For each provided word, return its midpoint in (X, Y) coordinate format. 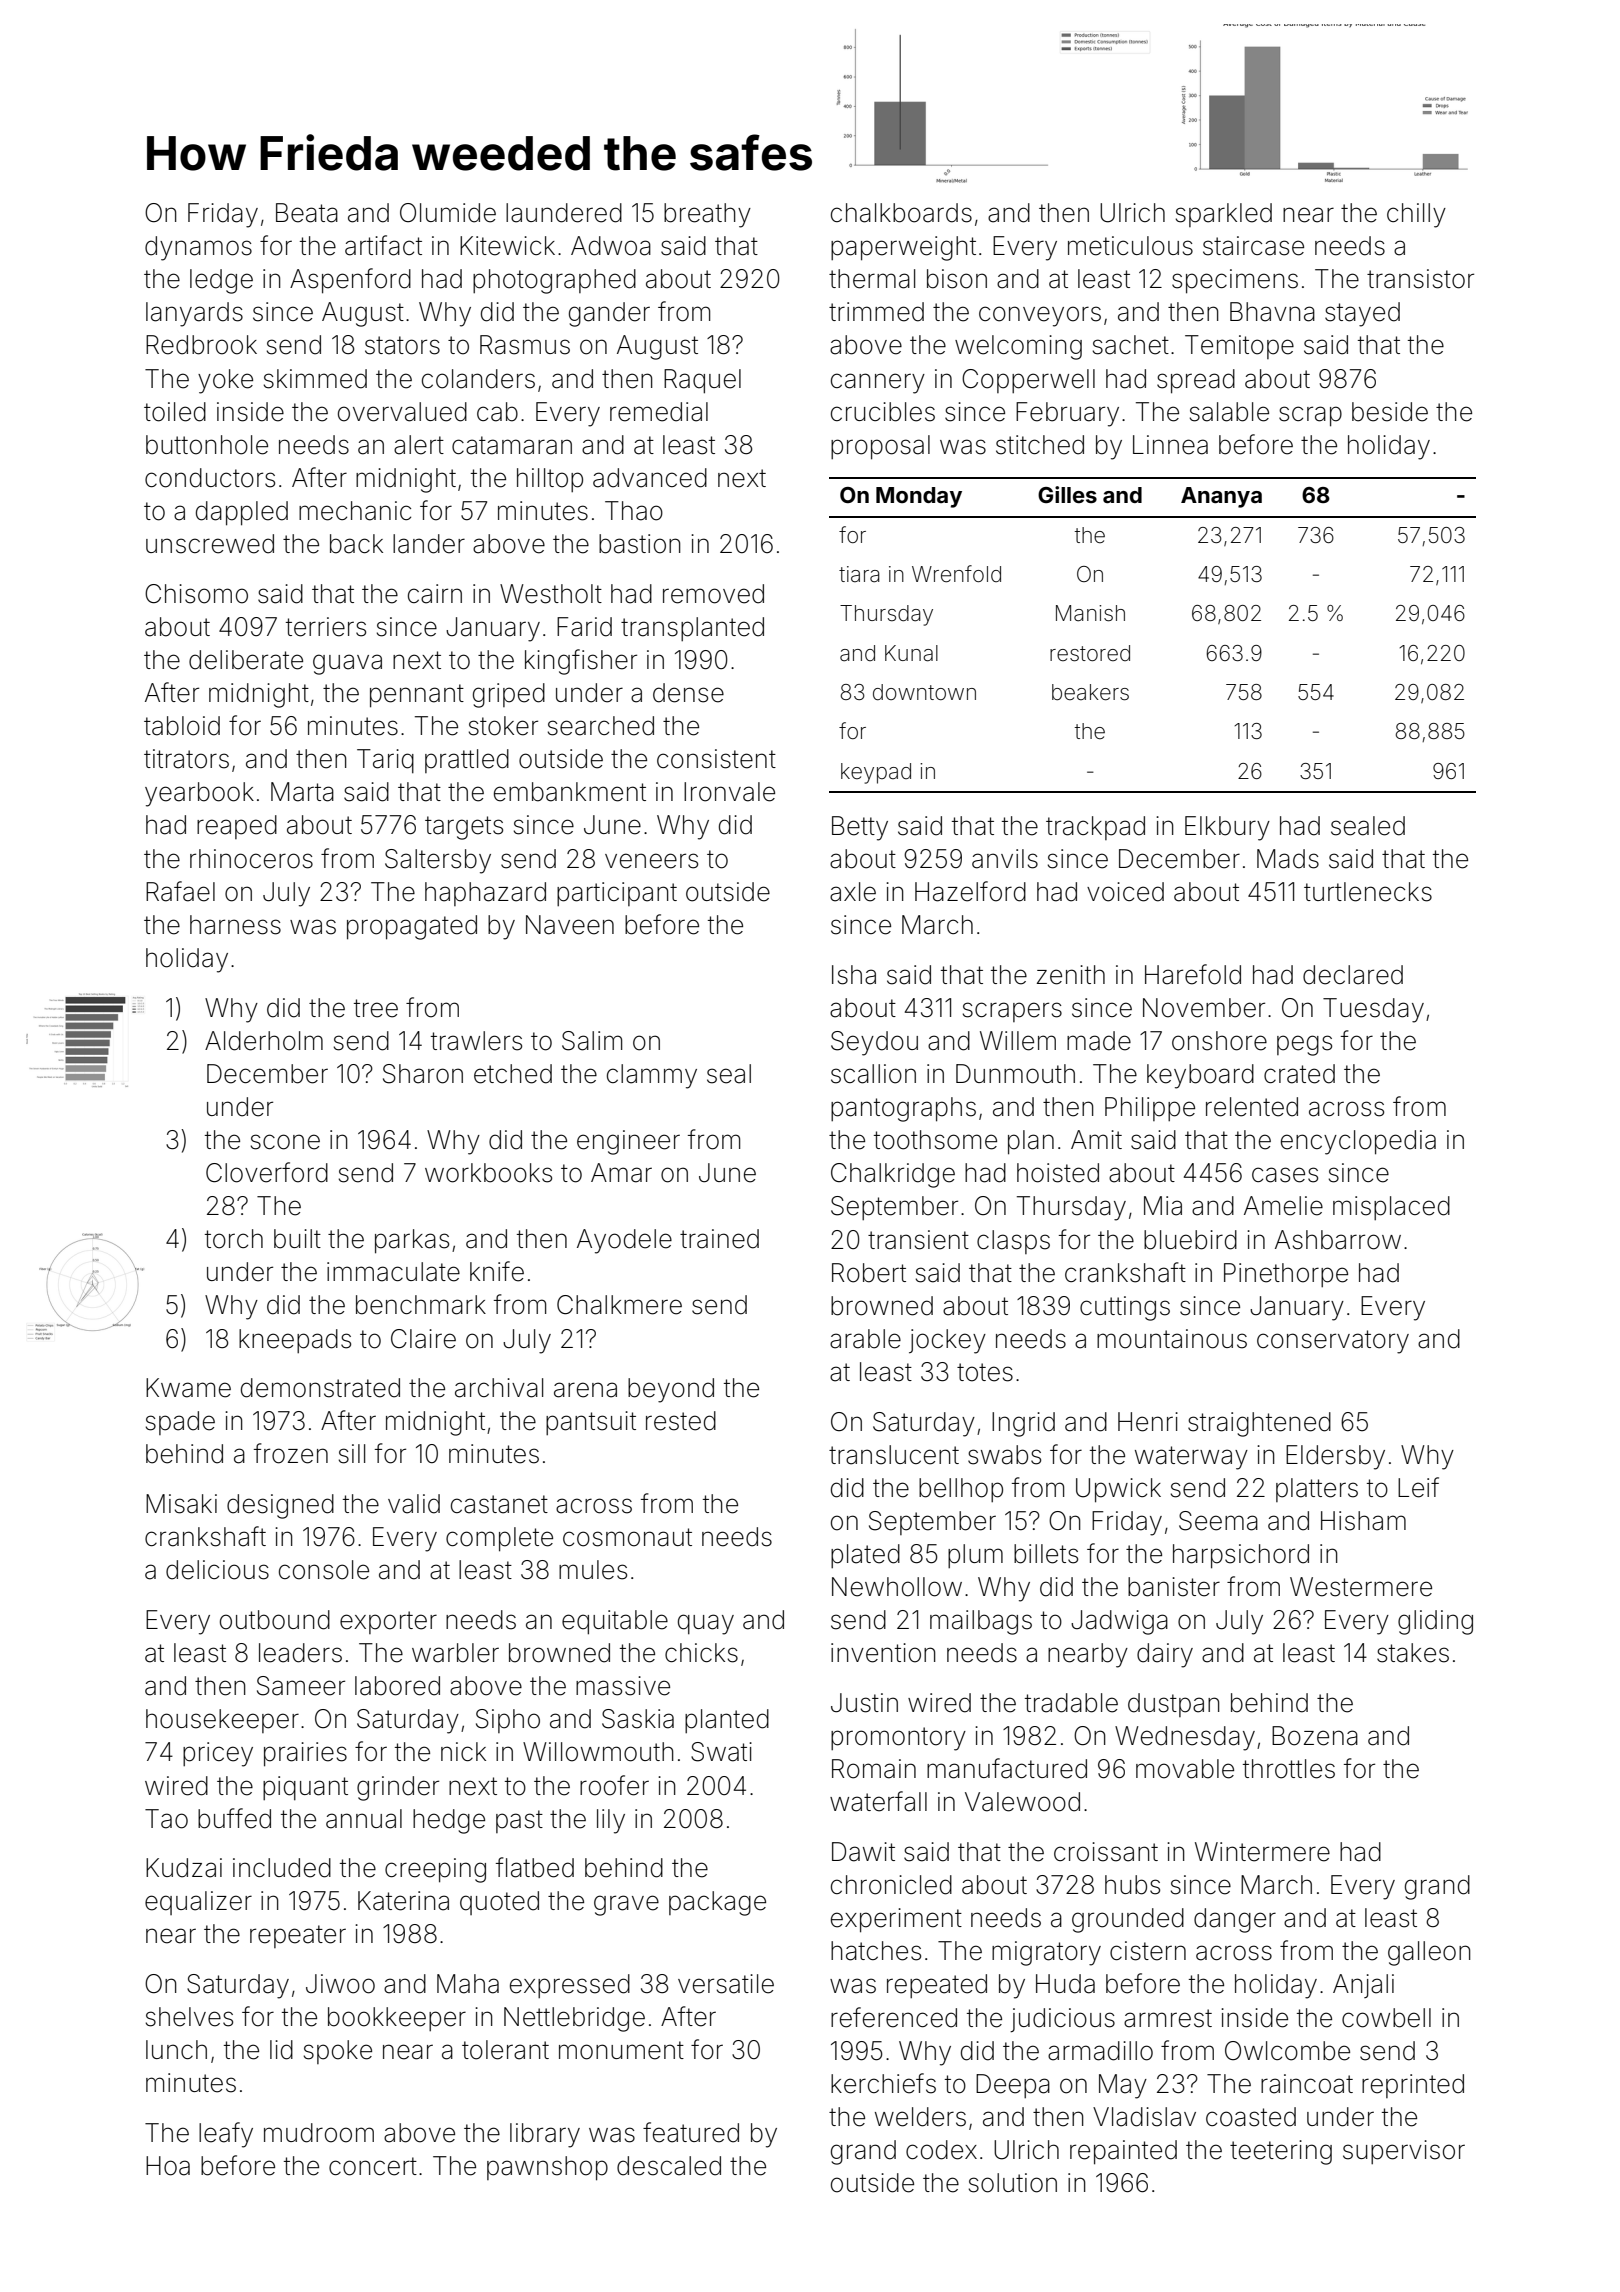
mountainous (1172, 1339)
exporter (388, 1622)
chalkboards (901, 213)
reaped (237, 827)
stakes (1413, 1653)
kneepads (295, 1341)
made (1099, 1041)
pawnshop (547, 2168)
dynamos (198, 248)
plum (975, 1556)
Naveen (570, 925)
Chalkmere (619, 1305)
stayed (1362, 314)
